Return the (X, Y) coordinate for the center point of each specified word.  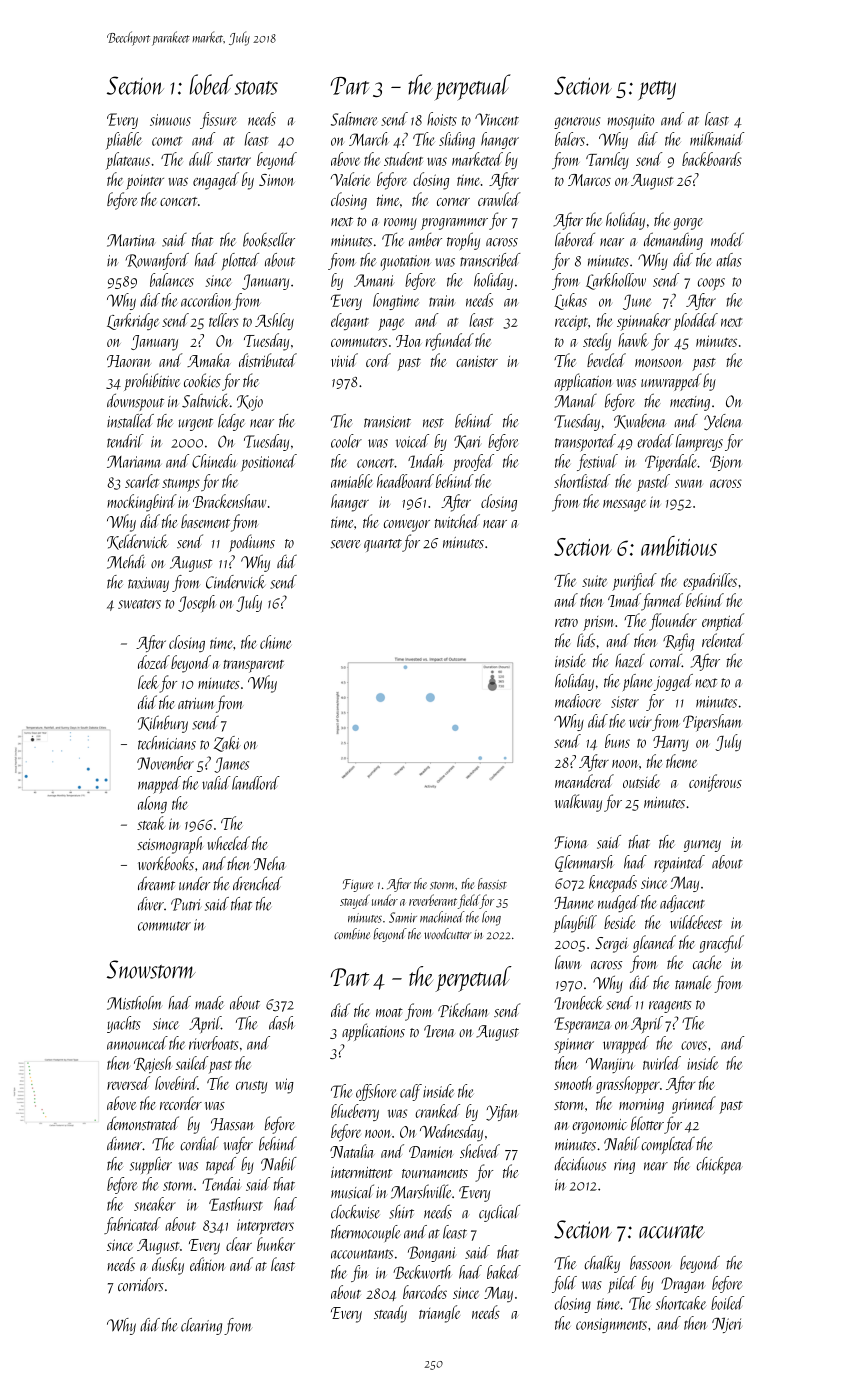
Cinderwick (235, 582)
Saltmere (354, 119)
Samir (403, 917)
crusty (251, 1087)
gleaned (654, 944)
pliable (124, 140)
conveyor (407, 526)
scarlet (142, 481)
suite (594, 581)
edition (208, 1264)
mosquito (631, 122)
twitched (457, 521)
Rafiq (679, 642)
